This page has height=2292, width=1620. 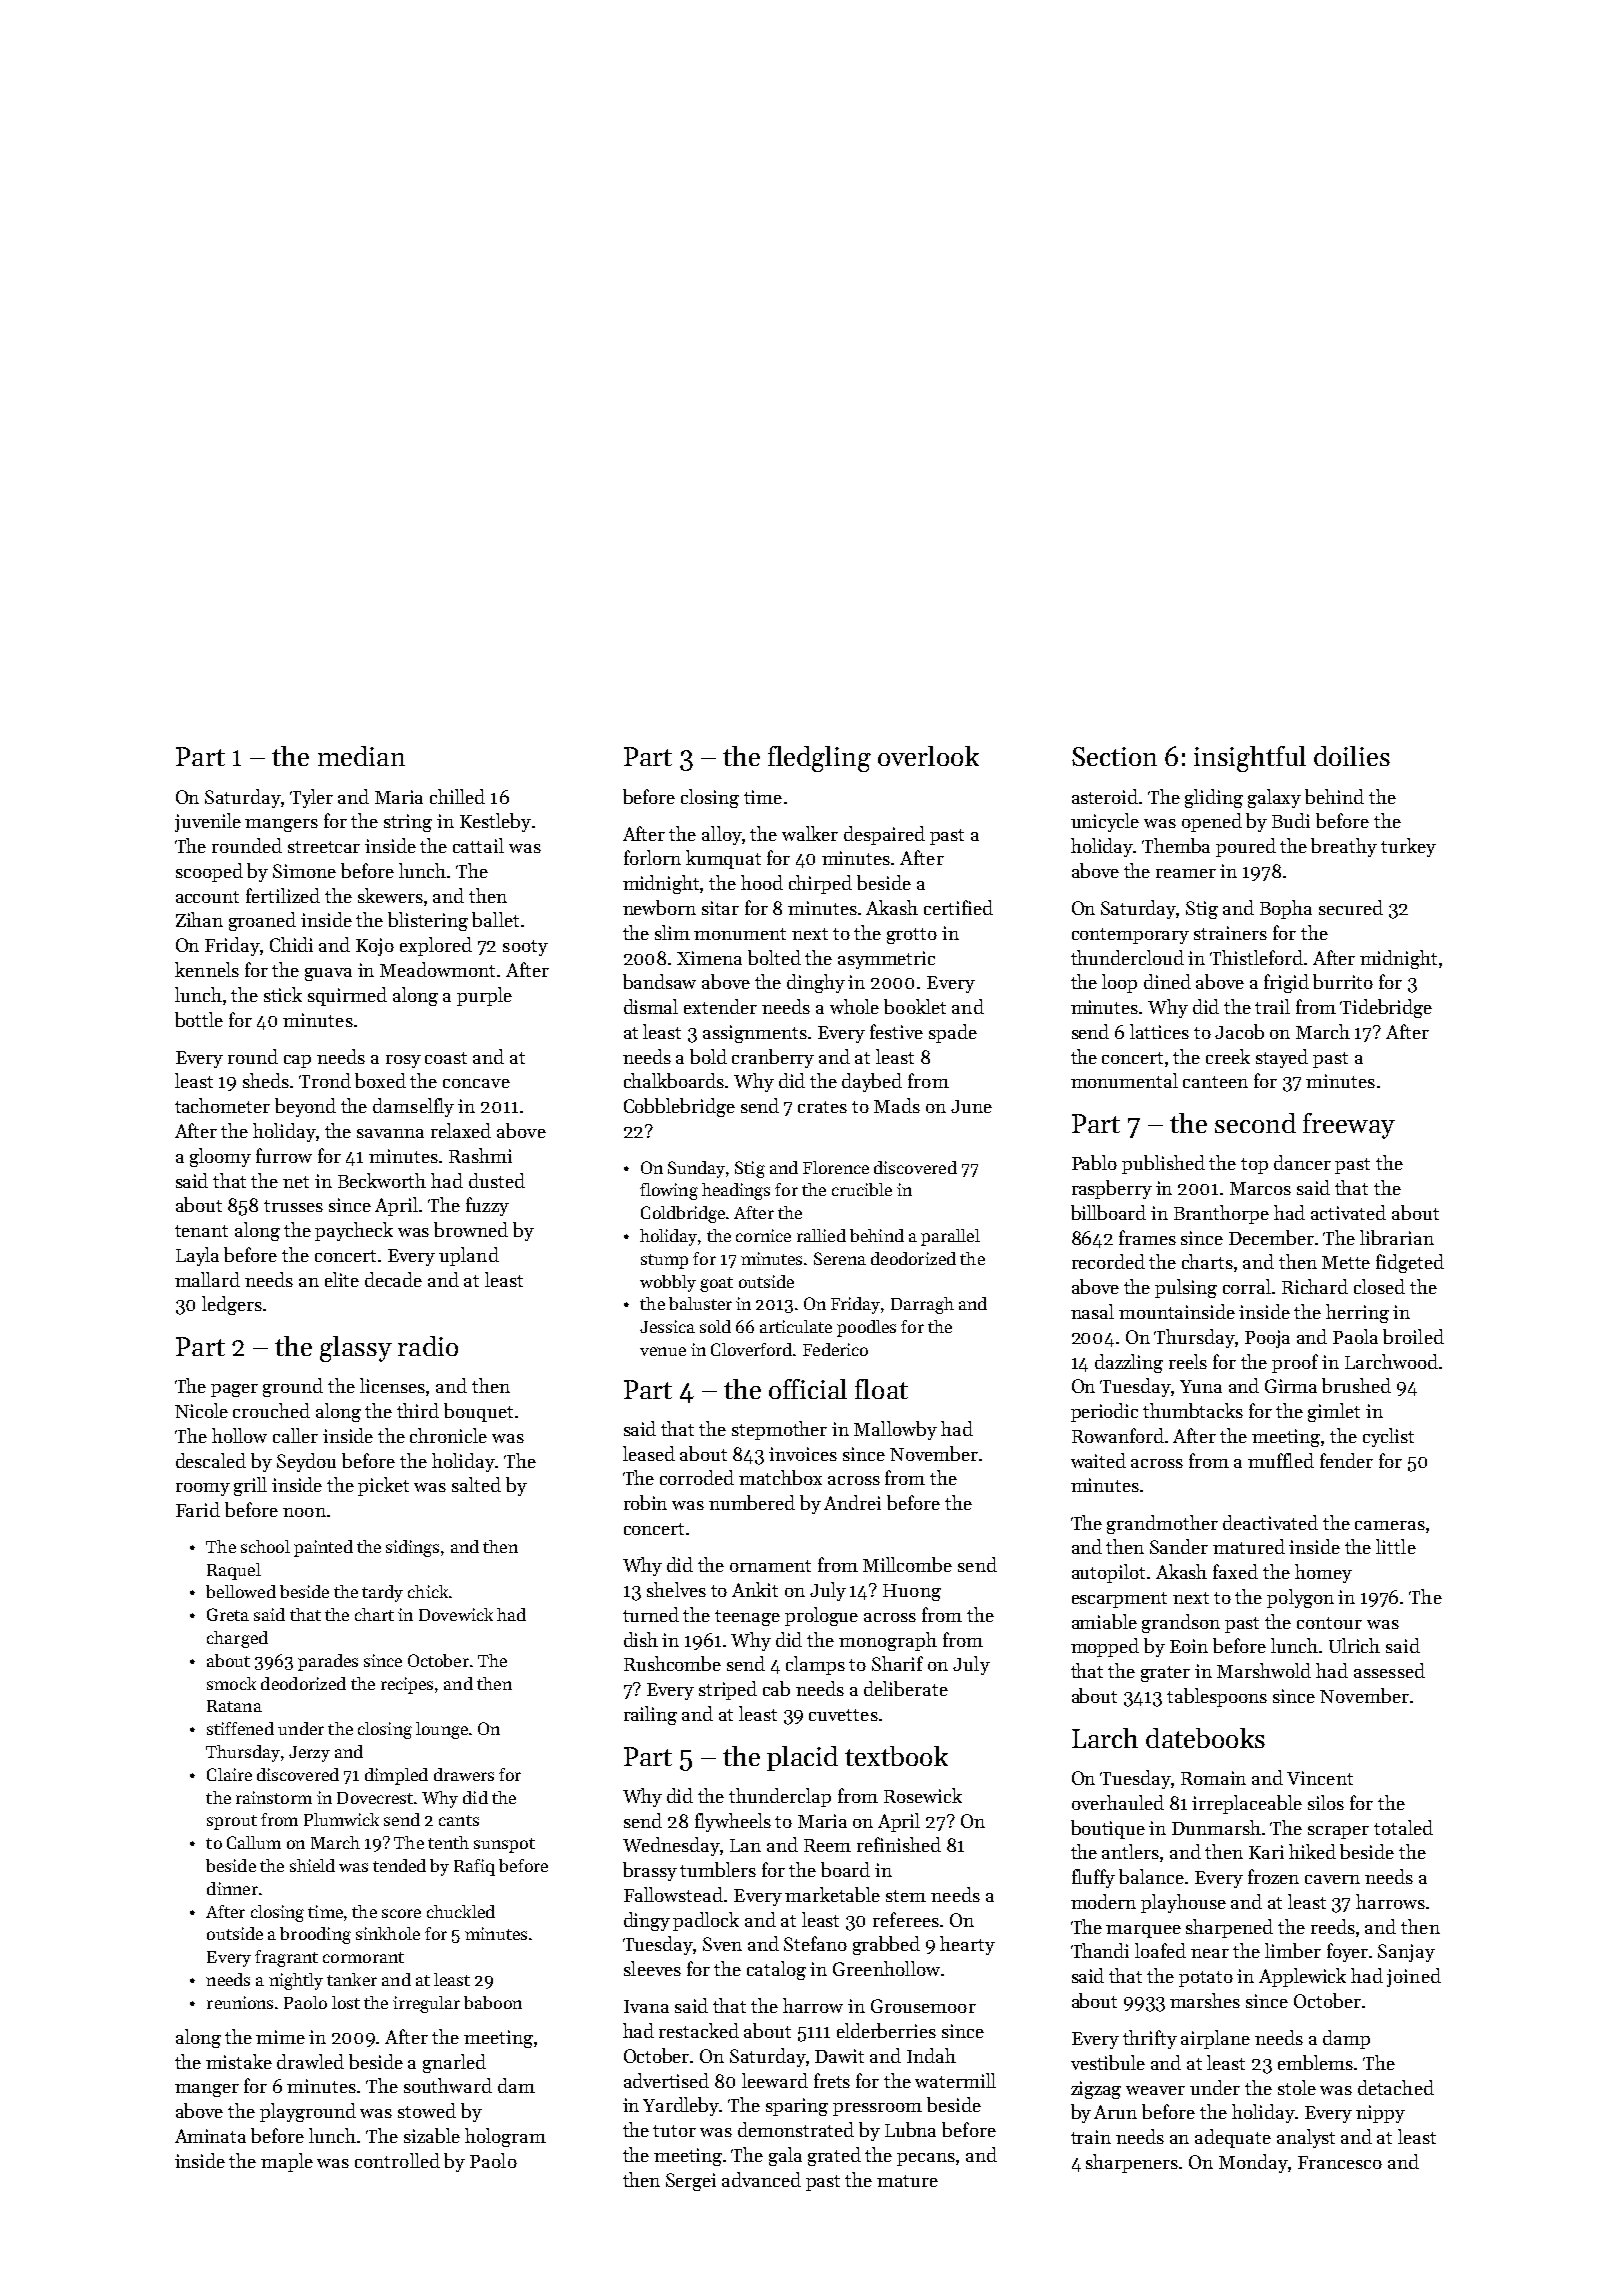 What do you see at coordinates (286, 1958) in the page?
I see `fragrant` at bounding box center [286, 1958].
